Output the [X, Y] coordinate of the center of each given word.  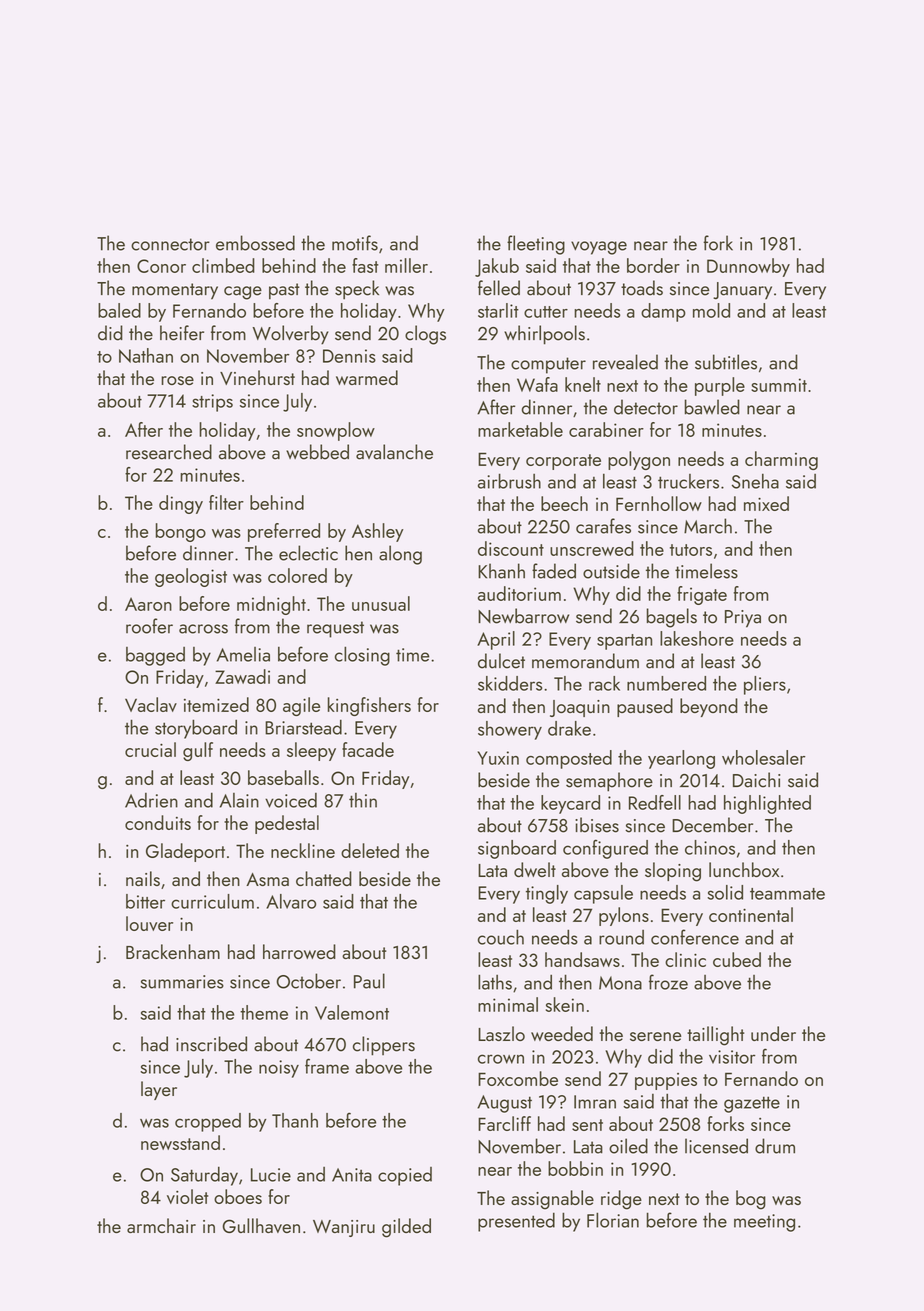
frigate [702, 595]
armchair [161, 1225]
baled [119, 310]
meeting [764, 1223]
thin [363, 800]
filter [226, 502]
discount [511, 548]
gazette [752, 1104]
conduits [158, 822]
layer [159, 1090]
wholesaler [763, 757]
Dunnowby [748, 267]
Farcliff [504, 1123]
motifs [355, 243]
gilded [406, 1228]
